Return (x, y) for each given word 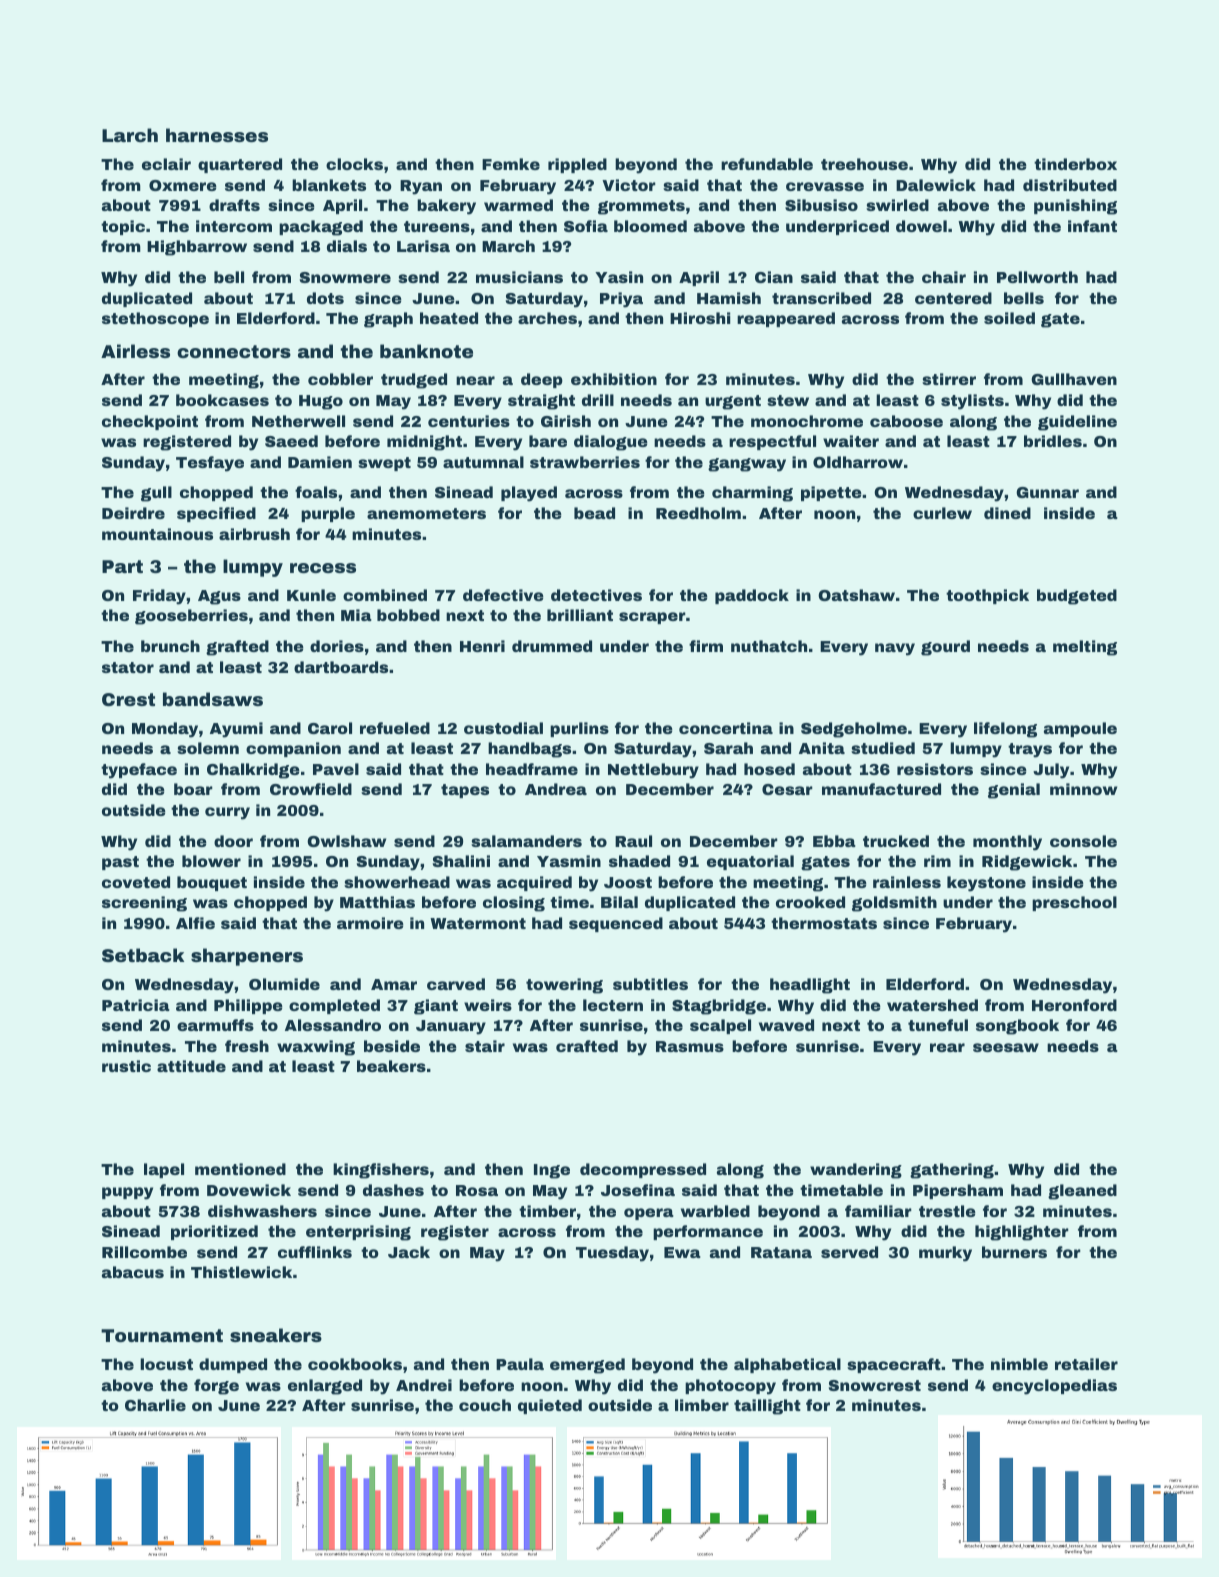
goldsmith (894, 904)
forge (216, 1387)
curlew (942, 513)
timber (547, 1211)
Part (122, 566)
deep (542, 380)
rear (947, 1047)
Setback (143, 955)
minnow (1083, 789)
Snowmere (345, 277)
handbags (529, 750)
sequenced (616, 924)
